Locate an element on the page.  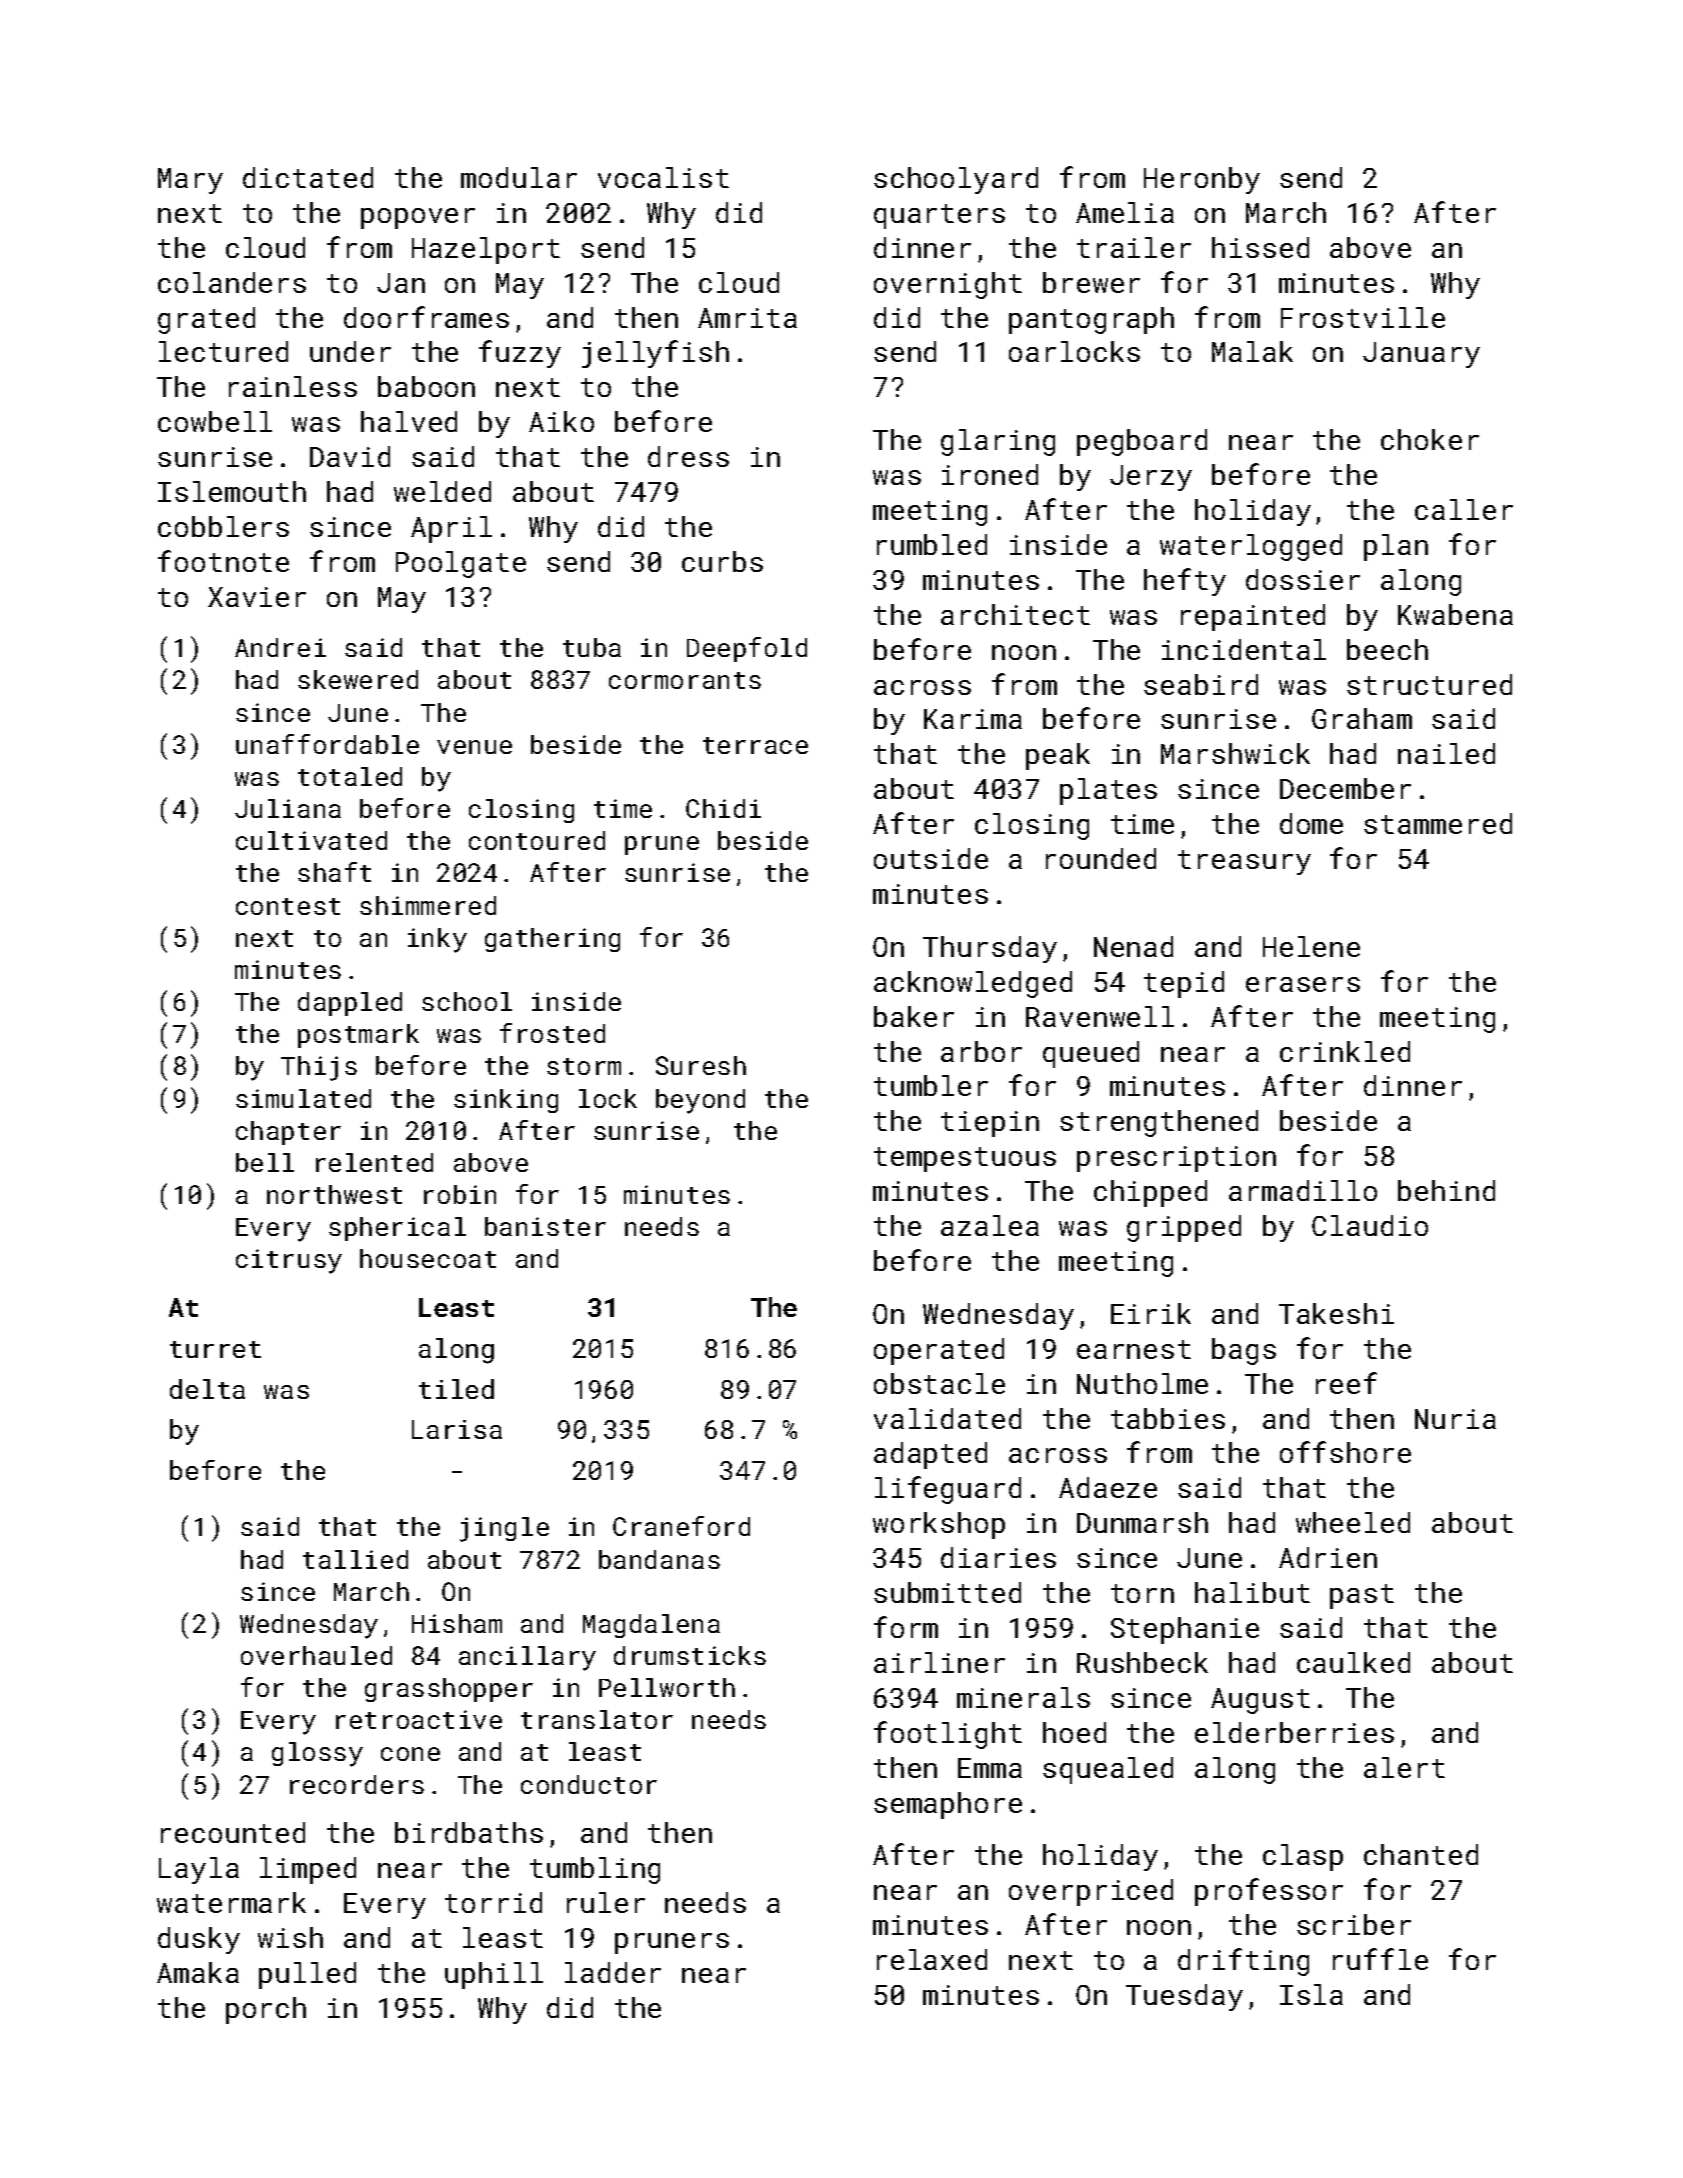
Chidi is located at coordinates (723, 808).
